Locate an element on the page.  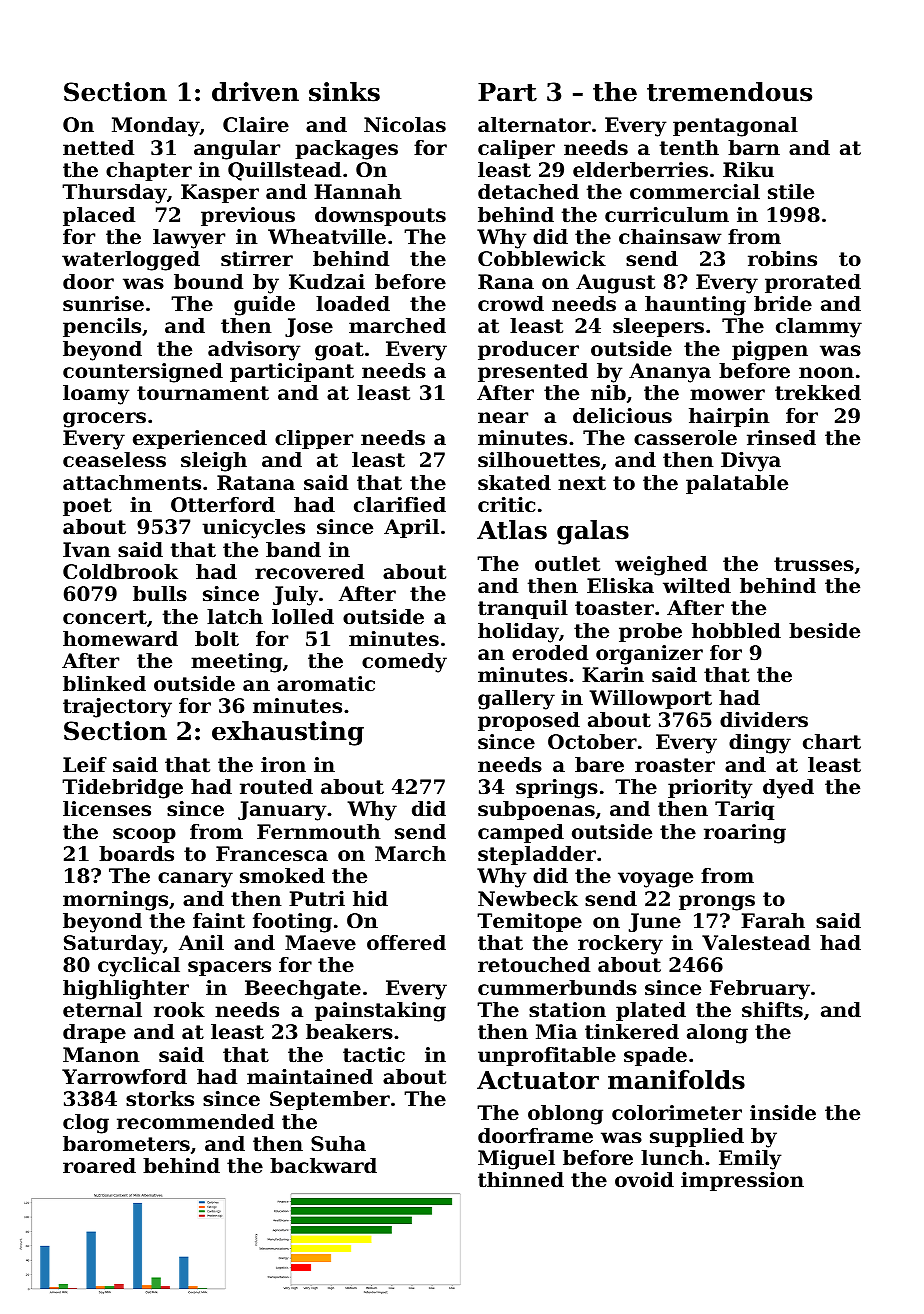
offered is located at coordinates (406, 943).
